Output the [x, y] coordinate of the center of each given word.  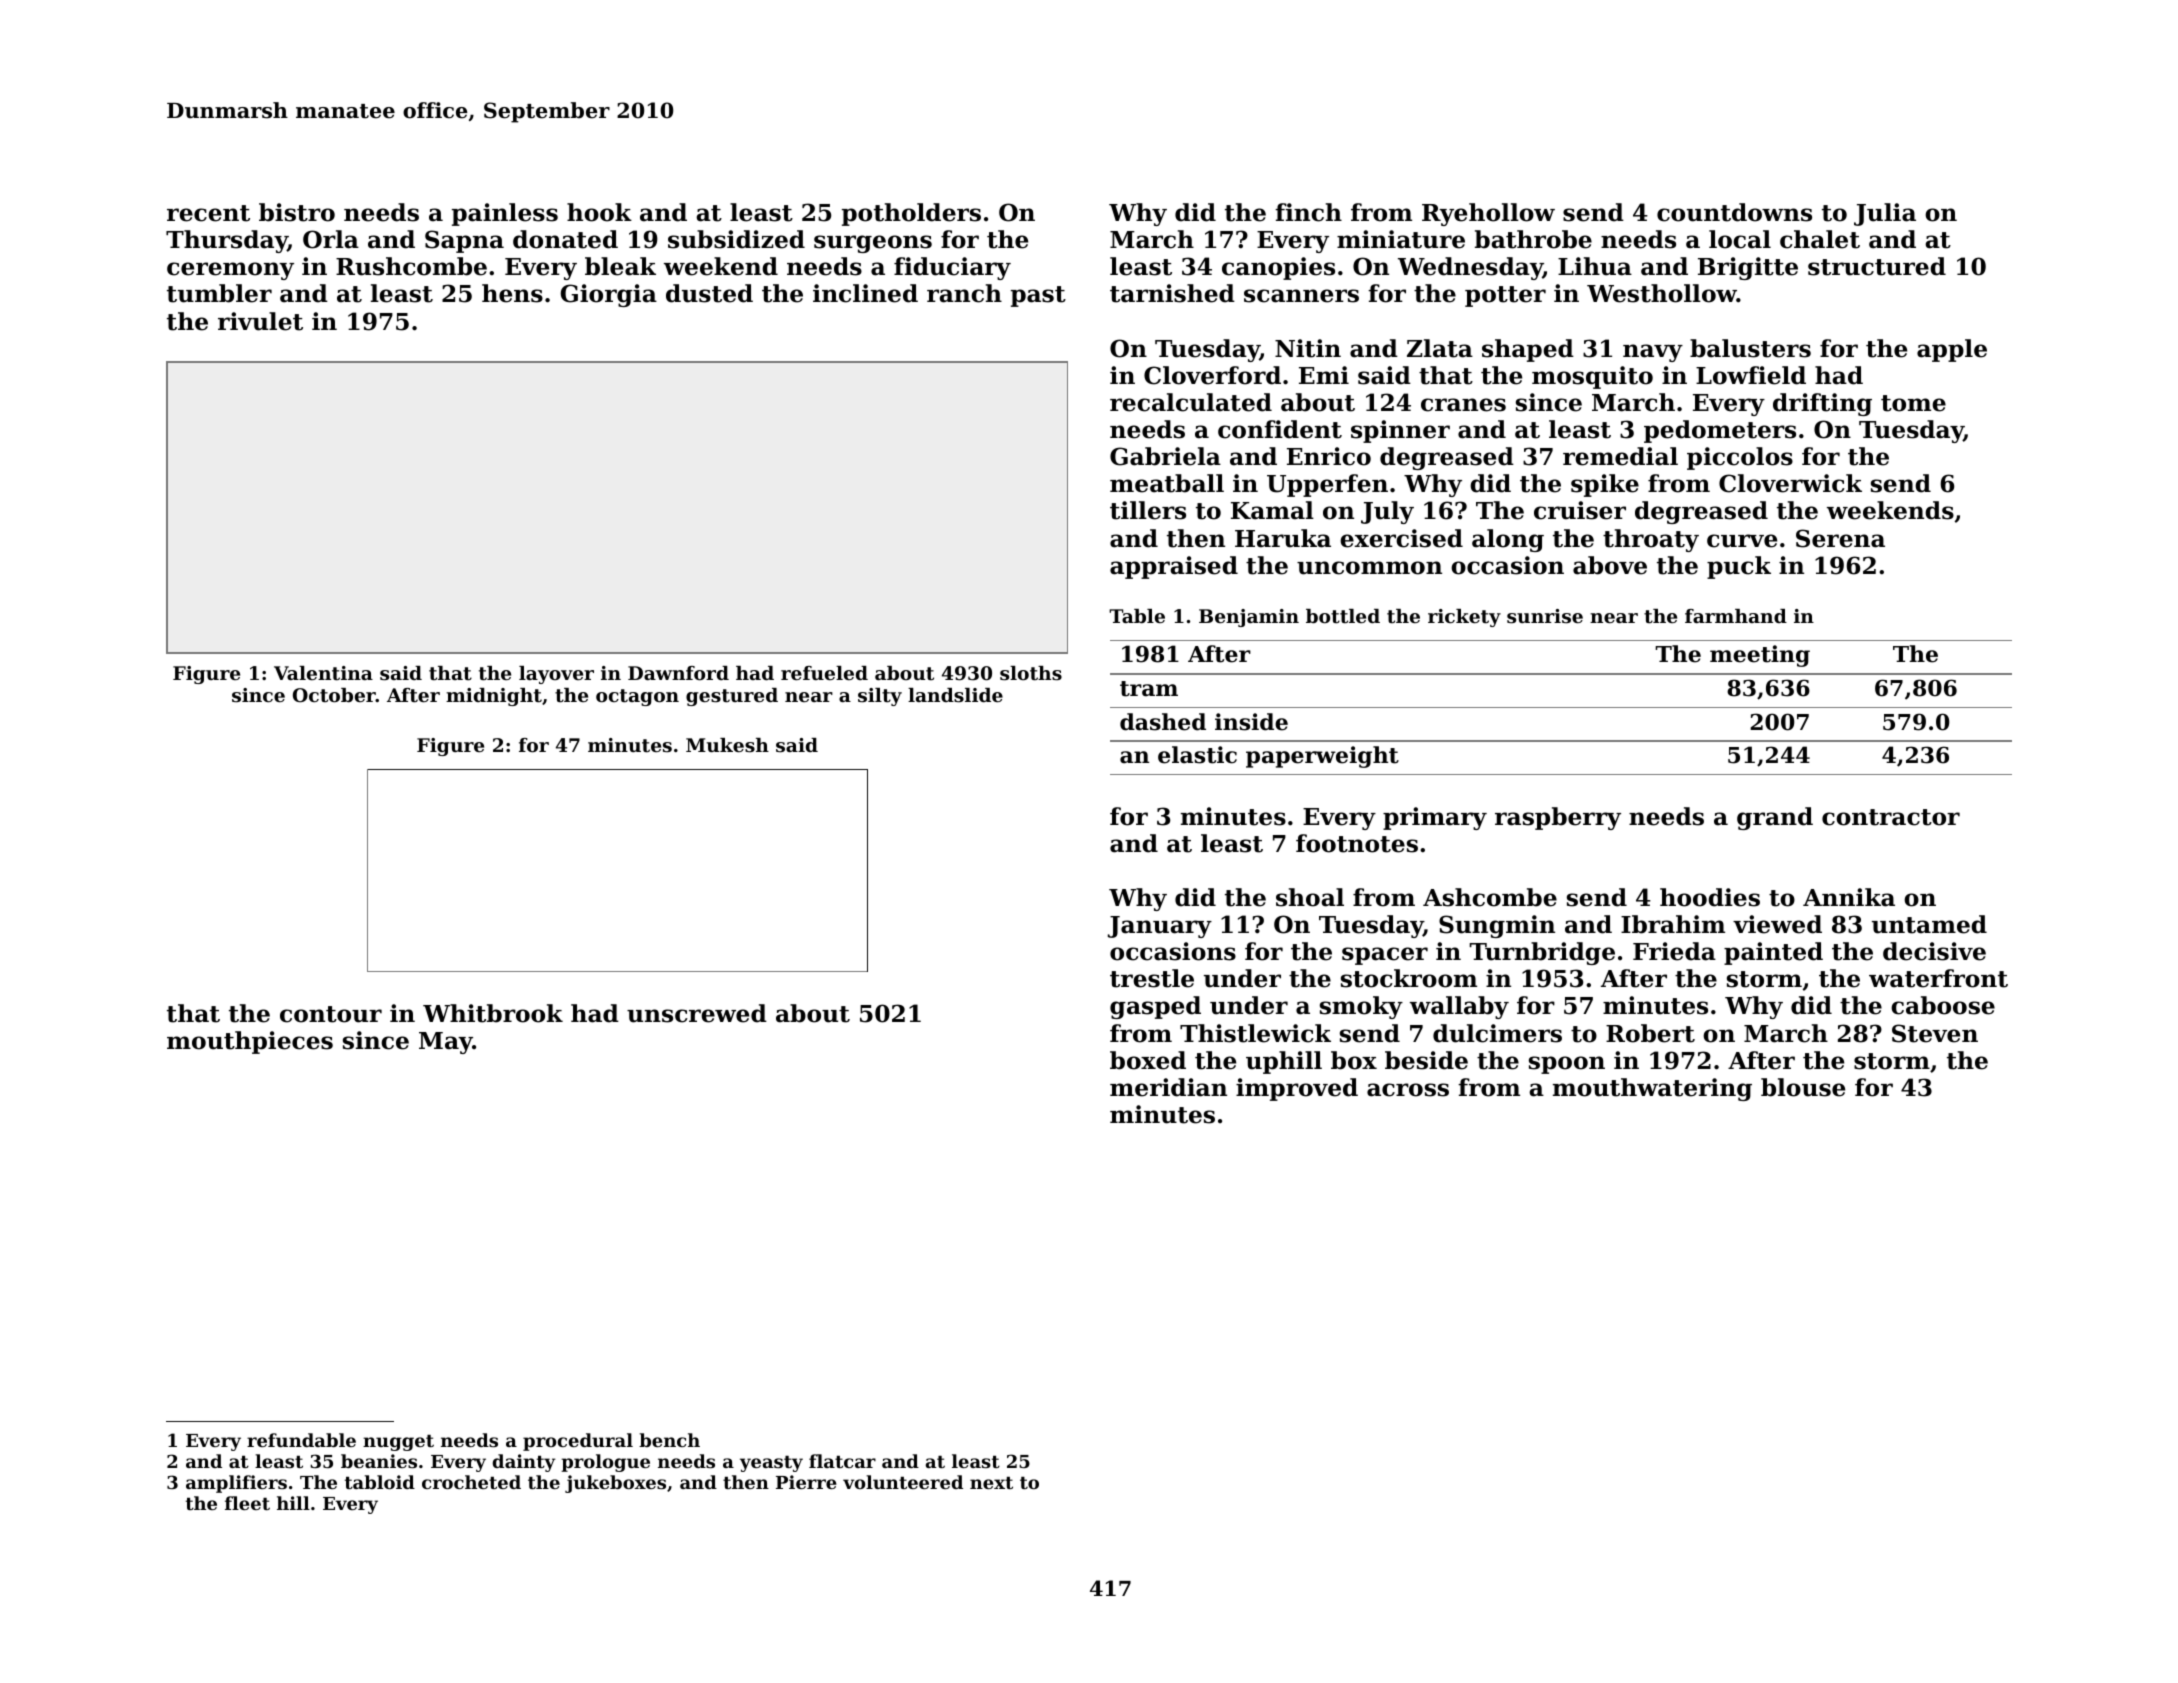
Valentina [323, 673]
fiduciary [952, 268]
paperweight [1322, 757]
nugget [398, 1443]
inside [1251, 722]
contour [331, 1014]
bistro [297, 212]
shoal [1310, 897]
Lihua [1595, 266]
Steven [1935, 1033]
